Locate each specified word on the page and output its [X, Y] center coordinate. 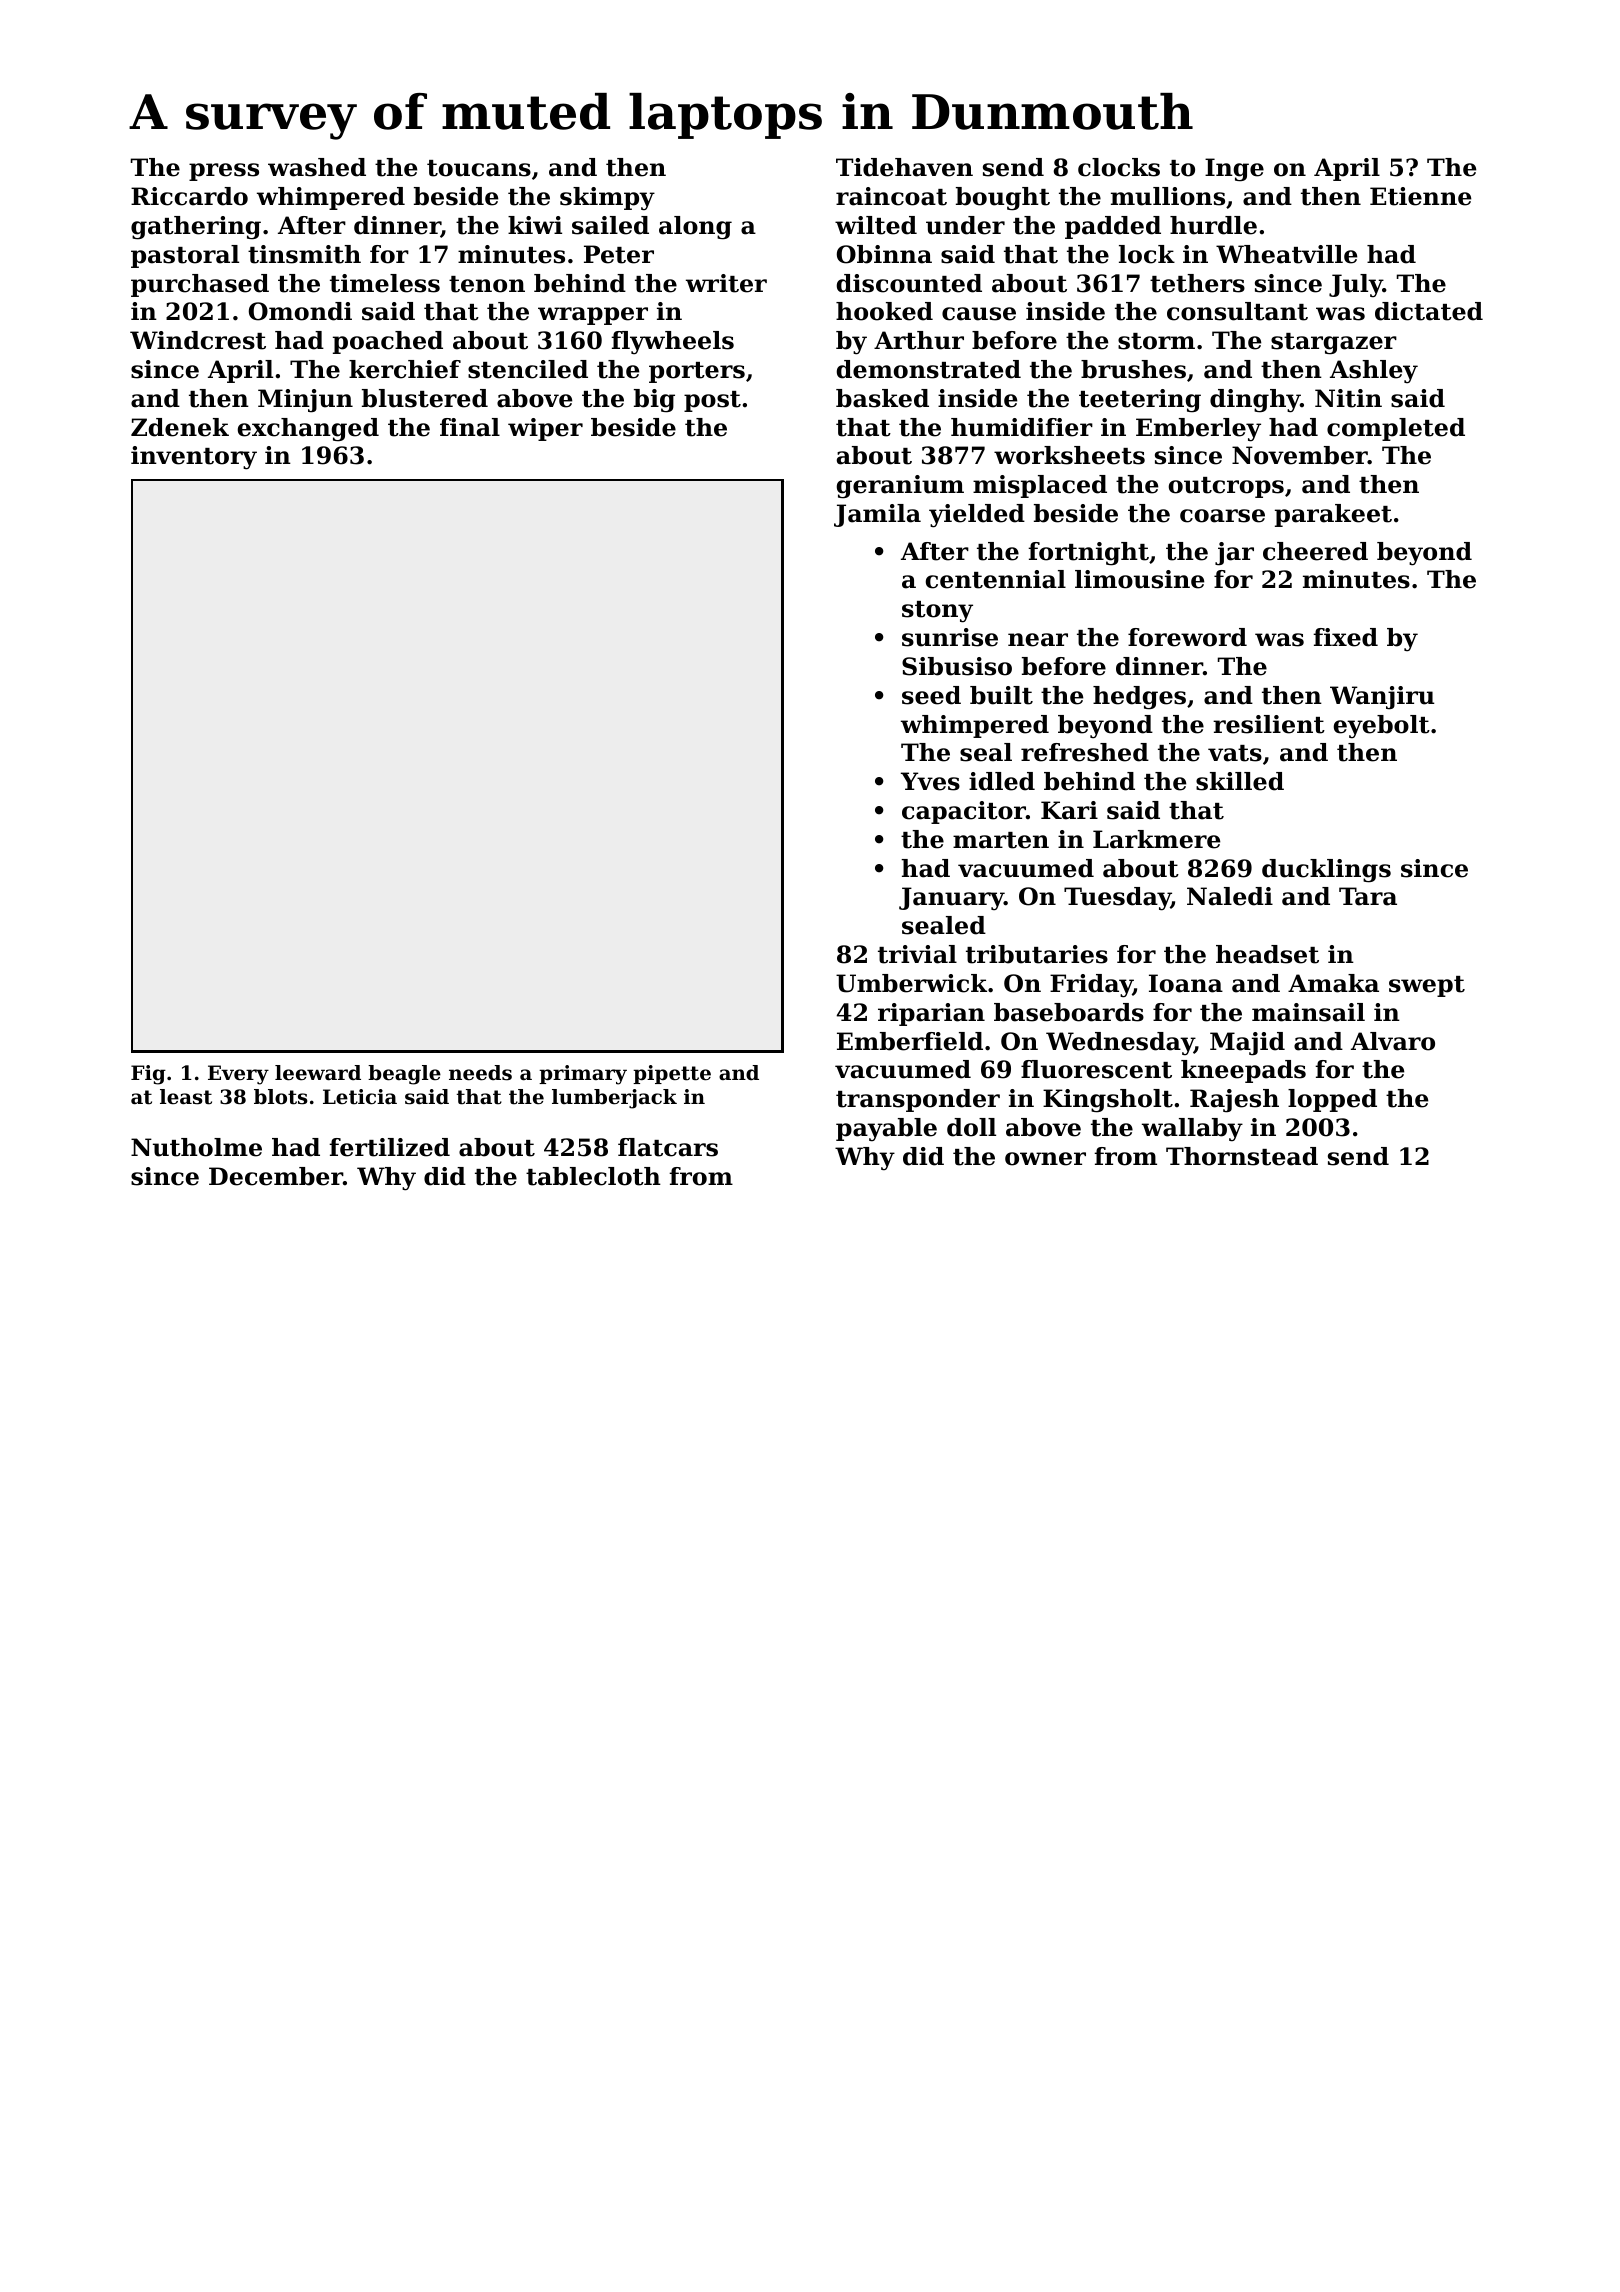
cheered [1315, 551]
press [224, 172]
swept [1427, 986]
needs [480, 1073]
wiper [545, 429]
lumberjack [614, 1099]
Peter [619, 254]
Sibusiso [957, 666]
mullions [1168, 196]
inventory [194, 458]
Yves [930, 781]
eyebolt [1382, 726]
